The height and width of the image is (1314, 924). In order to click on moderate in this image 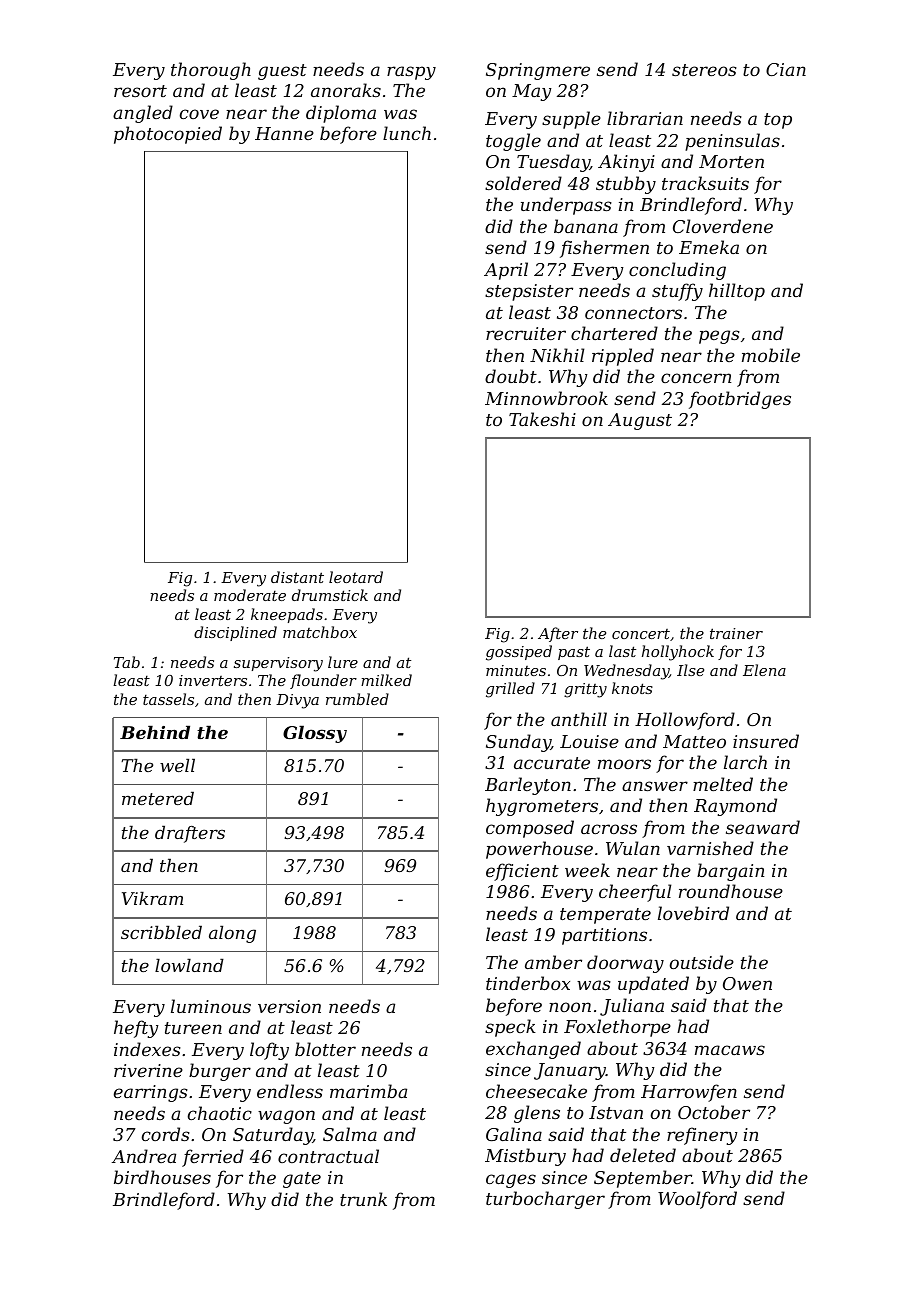, I will do `click(250, 595)`.
